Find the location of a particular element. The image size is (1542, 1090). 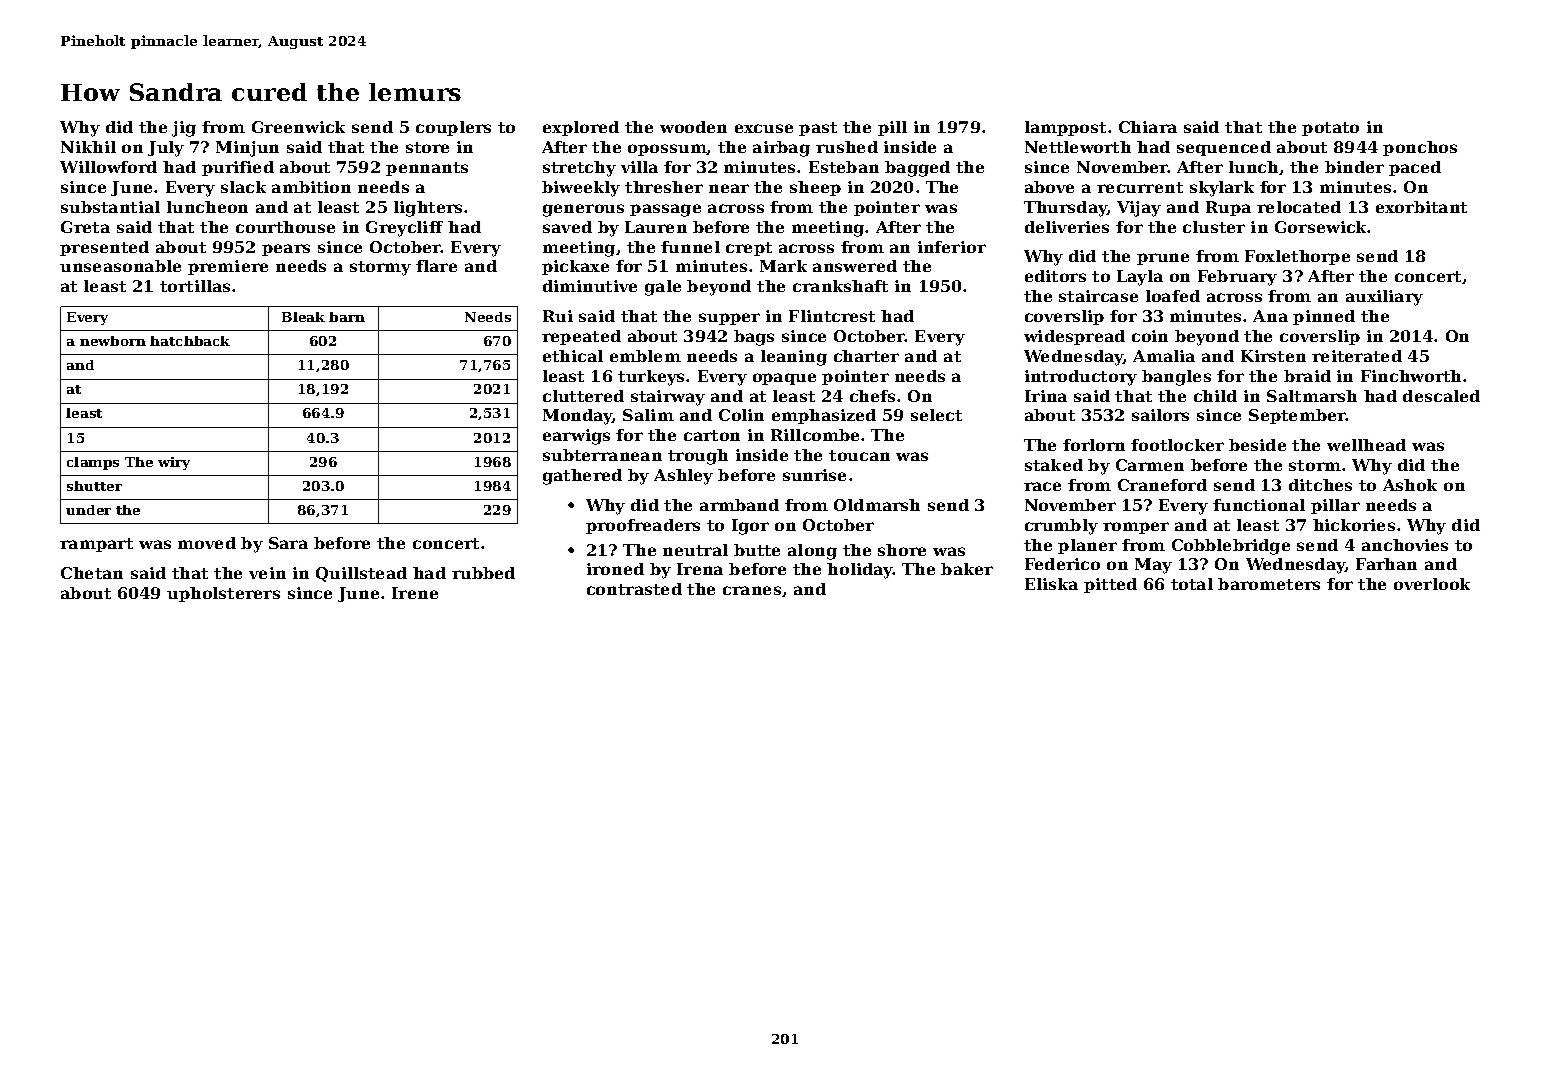

Greenwick is located at coordinates (298, 127).
